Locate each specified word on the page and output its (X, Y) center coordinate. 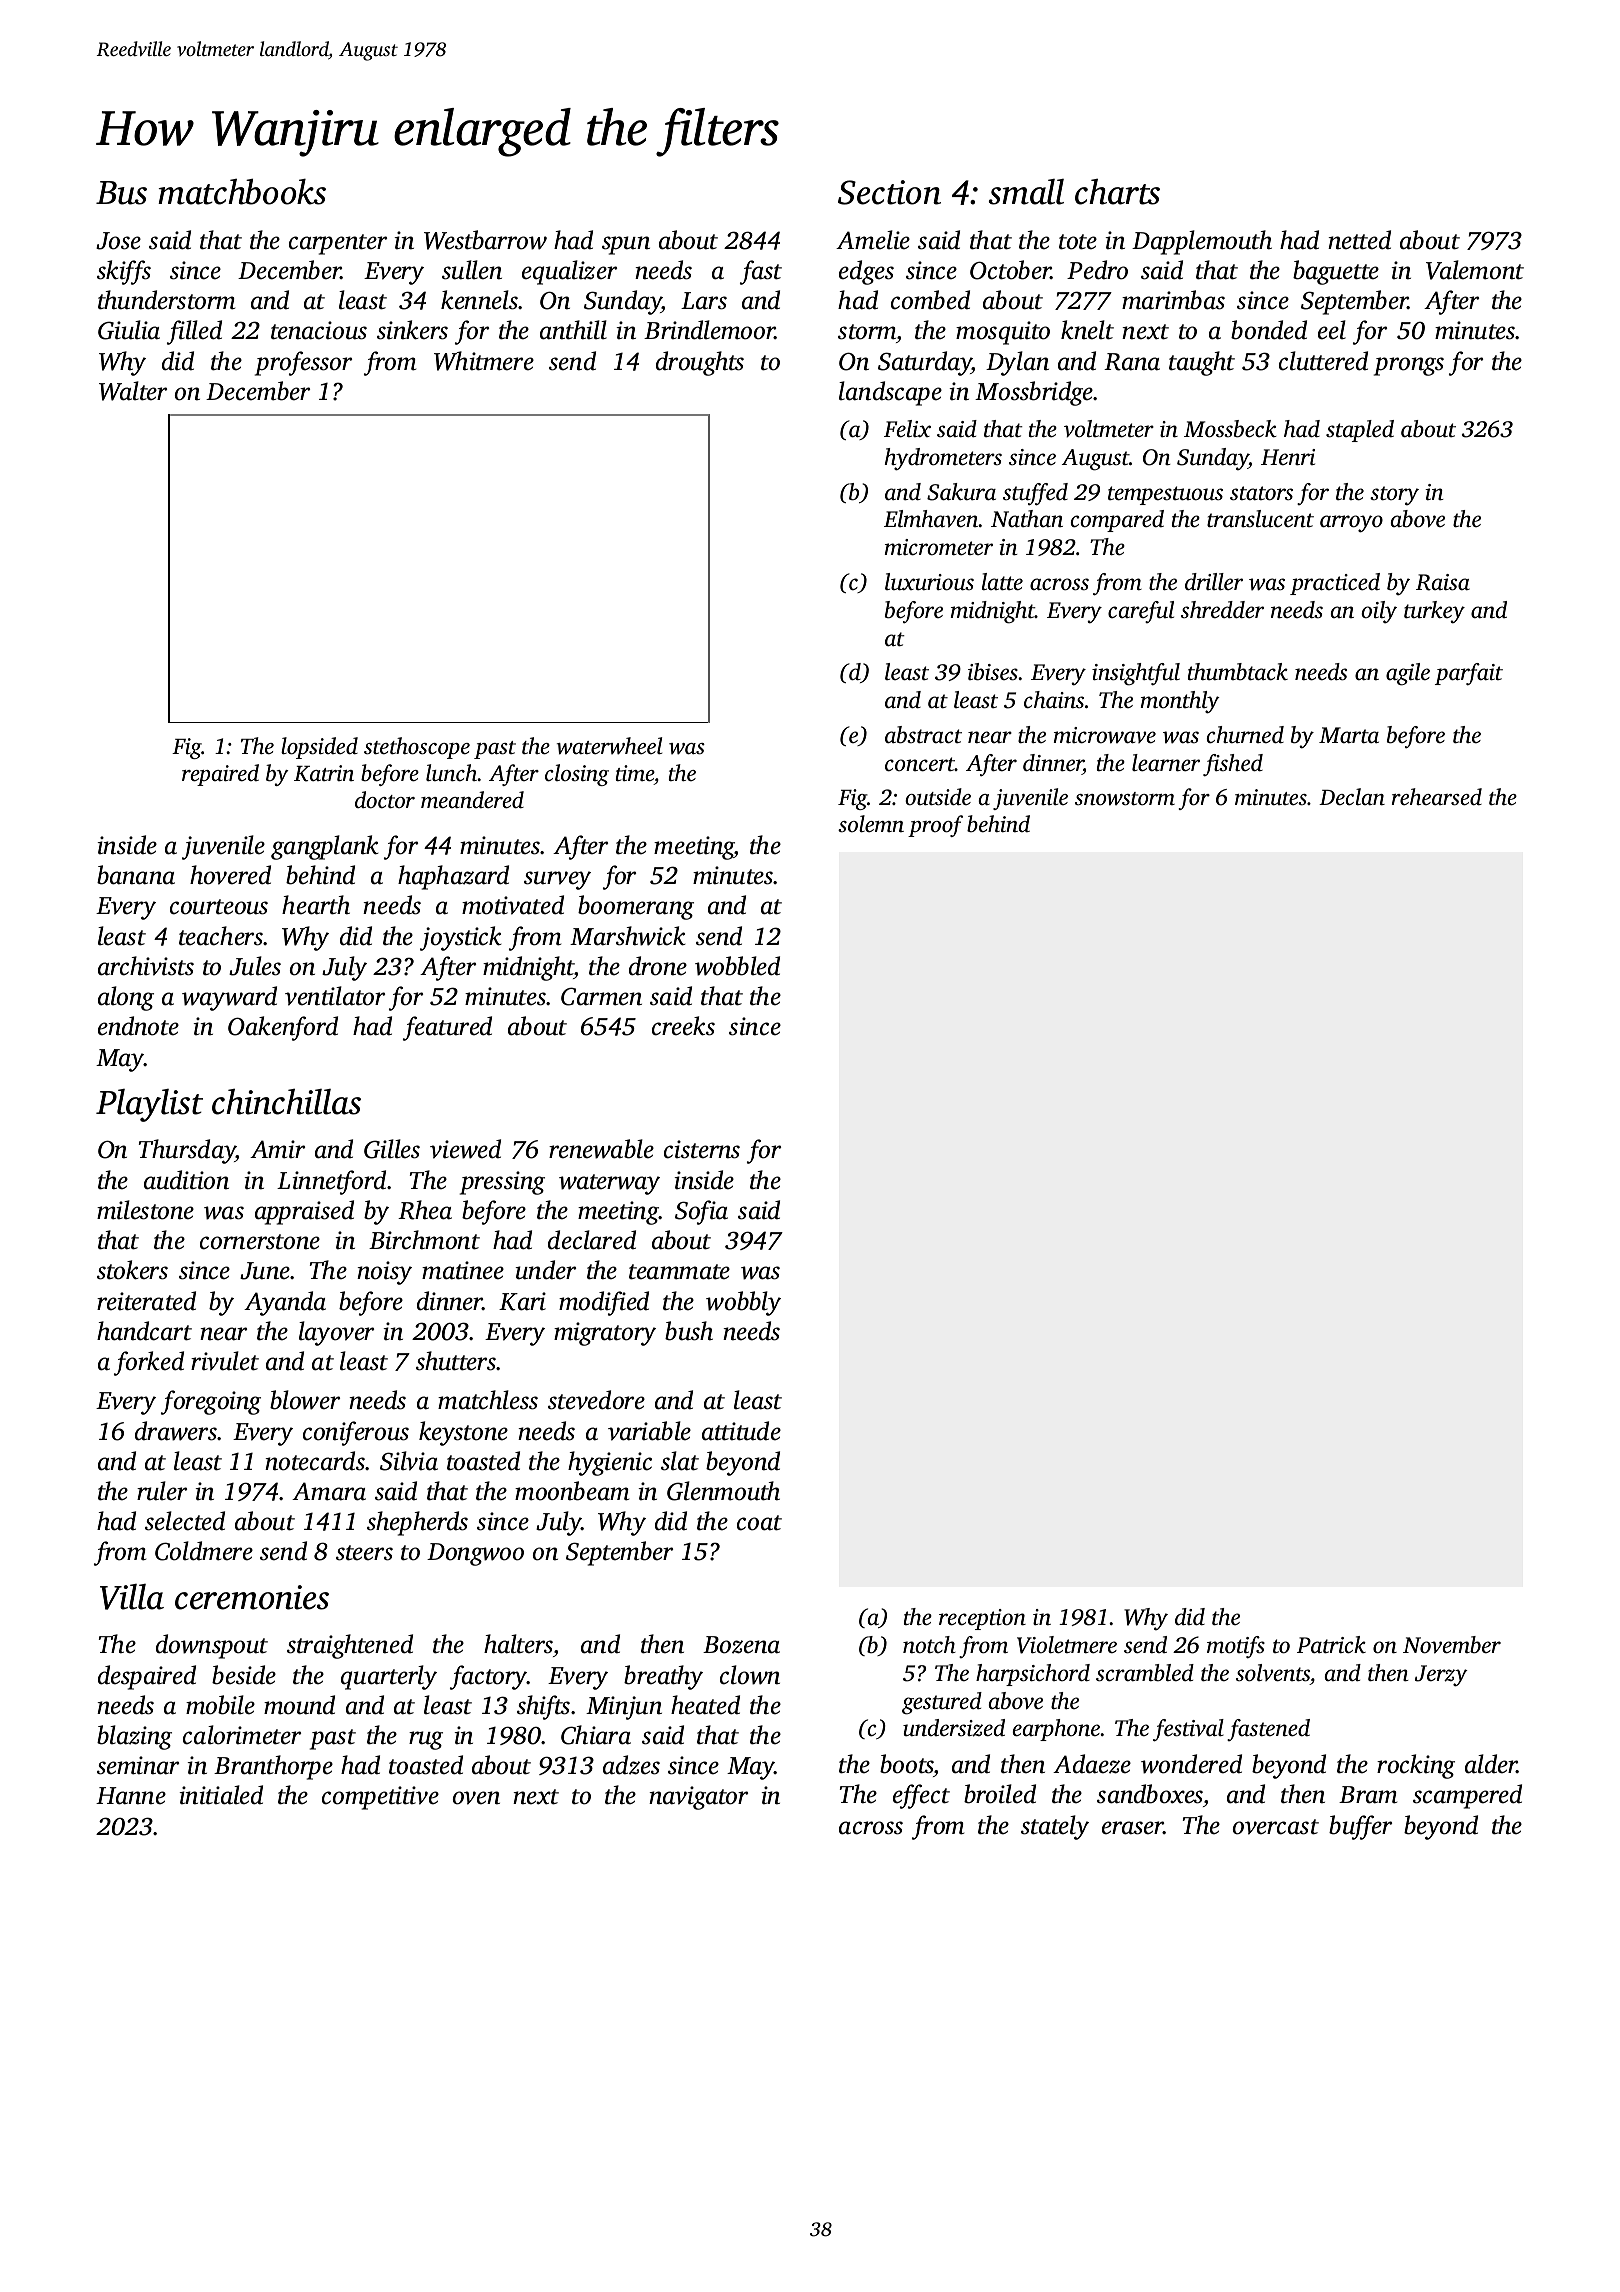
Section (889, 192)
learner (1166, 763)
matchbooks (242, 192)
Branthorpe (273, 1767)
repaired (220, 775)
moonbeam (572, 1491)
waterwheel (609, 746)
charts (1117, 192)
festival (1188, 1730)
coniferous (356, 1433)
